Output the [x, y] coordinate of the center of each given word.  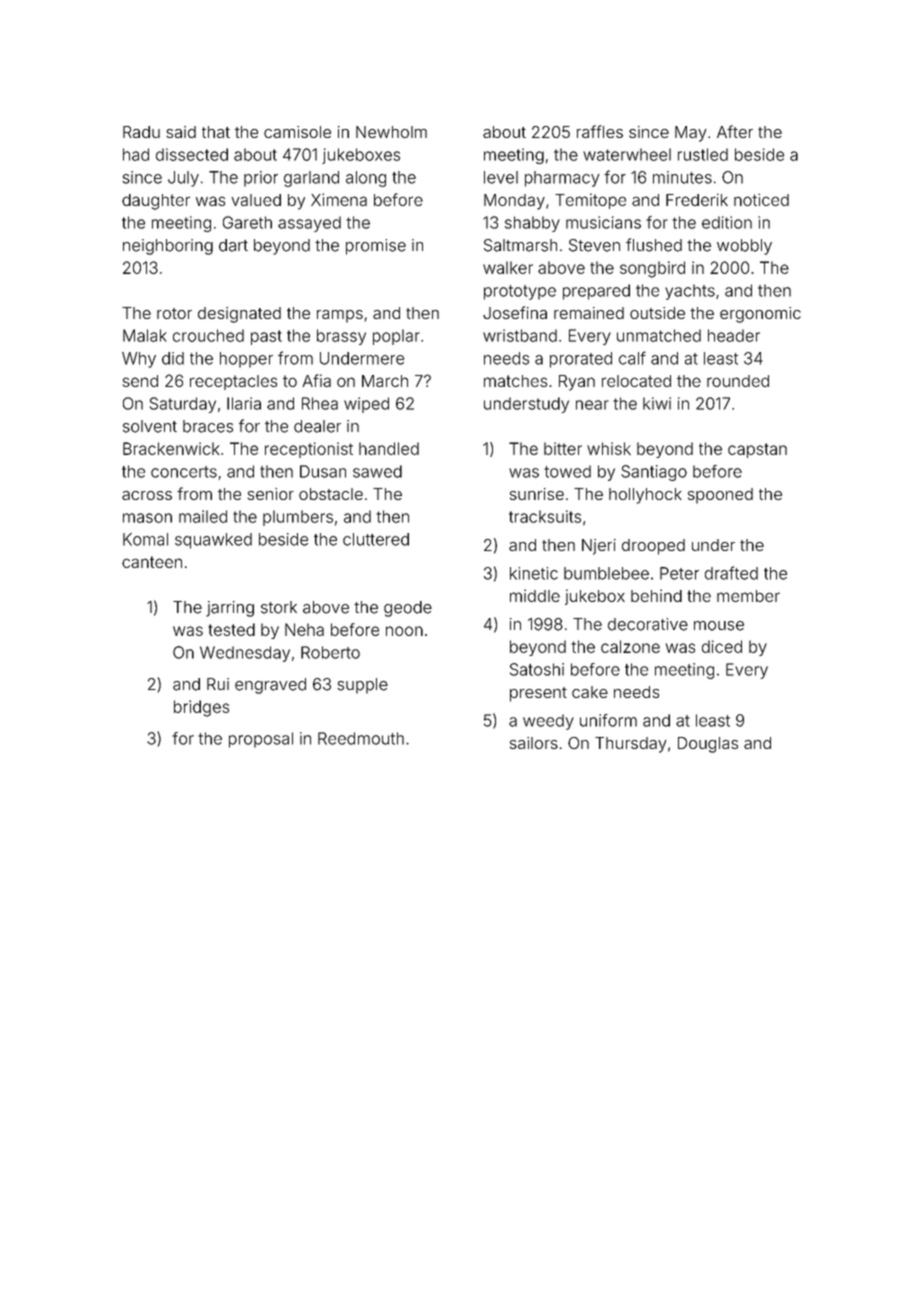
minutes [682, 177]
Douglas [708, 745]
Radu [141, 132]
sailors [534, 743]
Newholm [391, 132]
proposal [261, 740]
